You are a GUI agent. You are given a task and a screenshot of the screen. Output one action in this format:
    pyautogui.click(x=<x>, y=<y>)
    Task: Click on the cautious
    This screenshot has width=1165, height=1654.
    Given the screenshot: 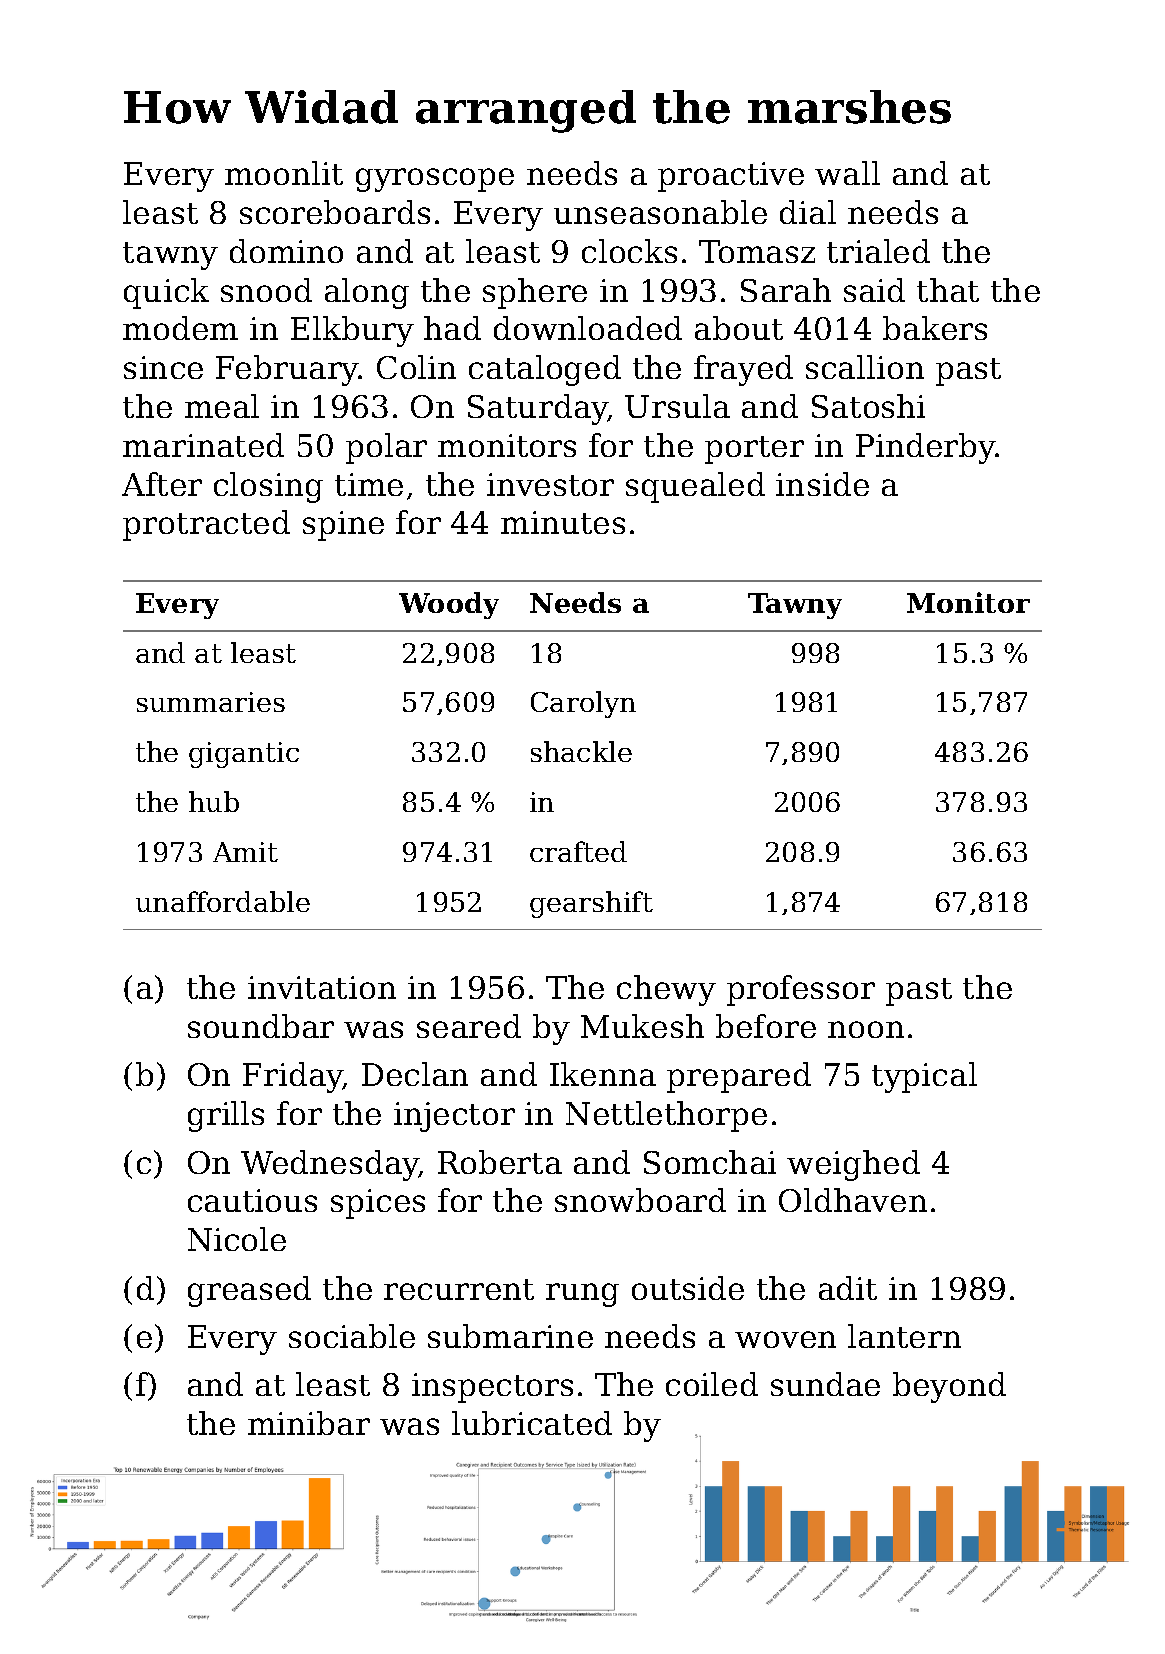 What is the action you would take?
    pyautogui.click(x=252, y=1200)
